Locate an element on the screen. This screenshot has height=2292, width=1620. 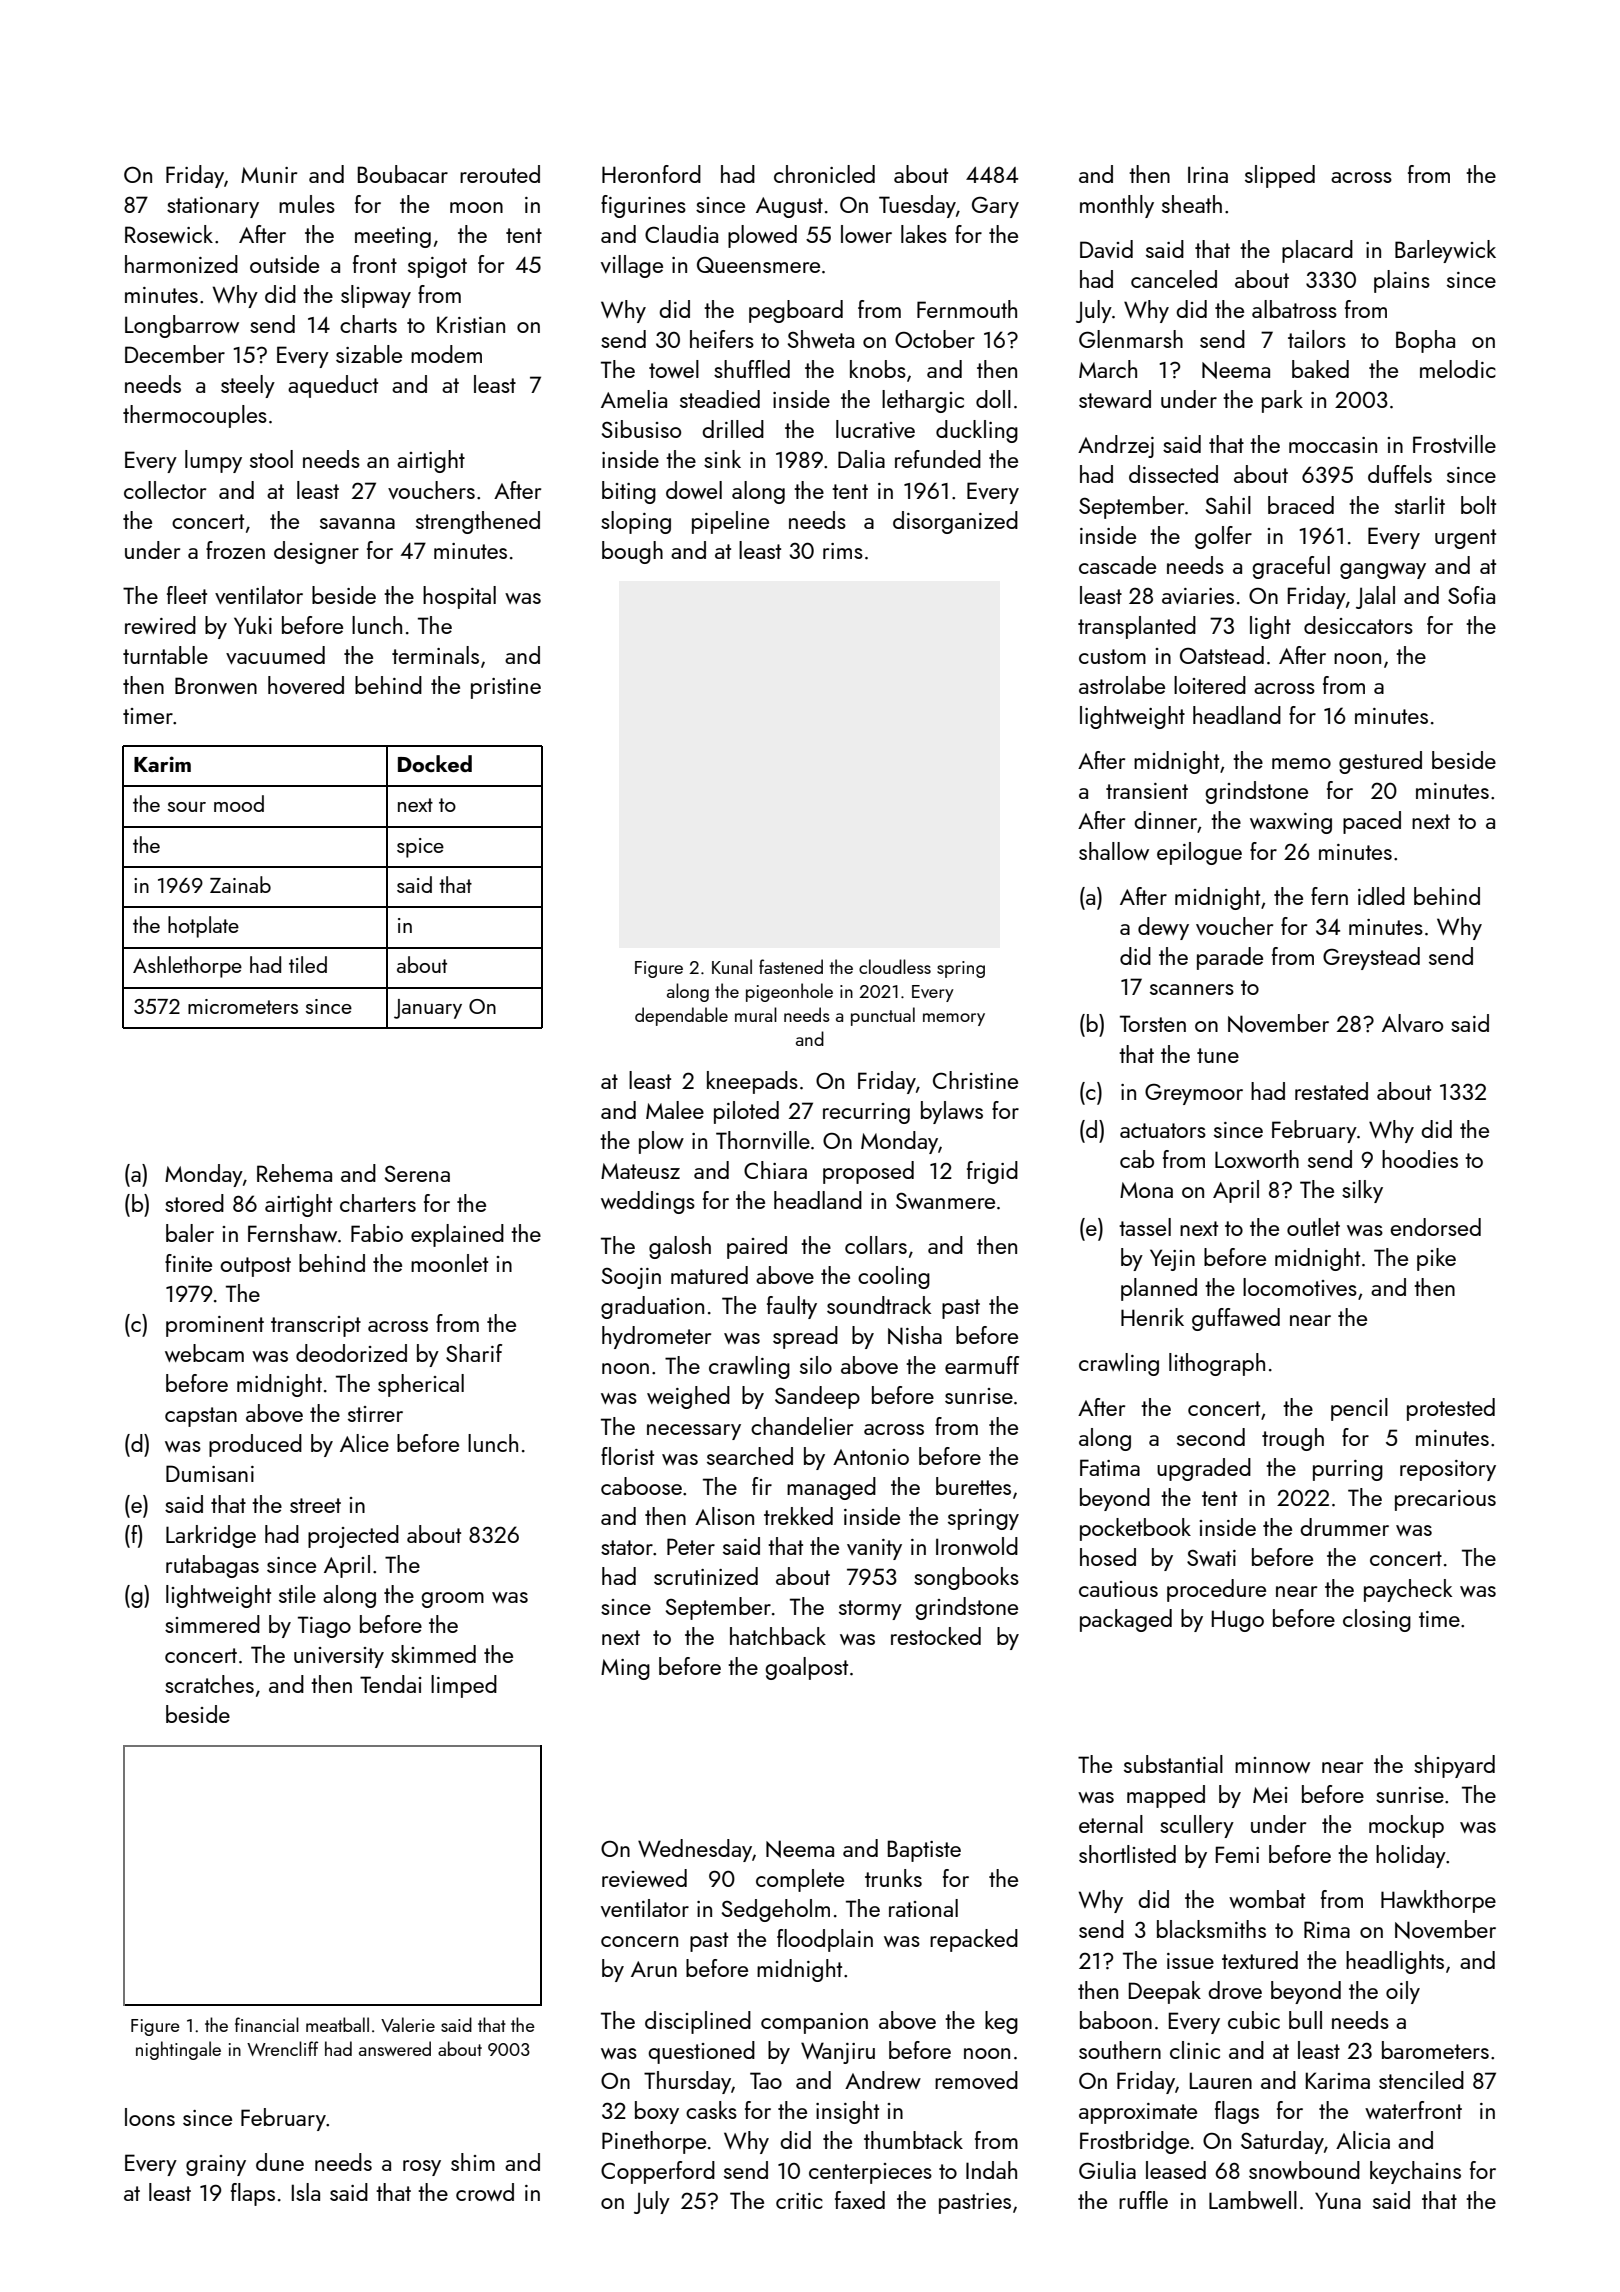
Gary is located at coordinates (995, 207).
